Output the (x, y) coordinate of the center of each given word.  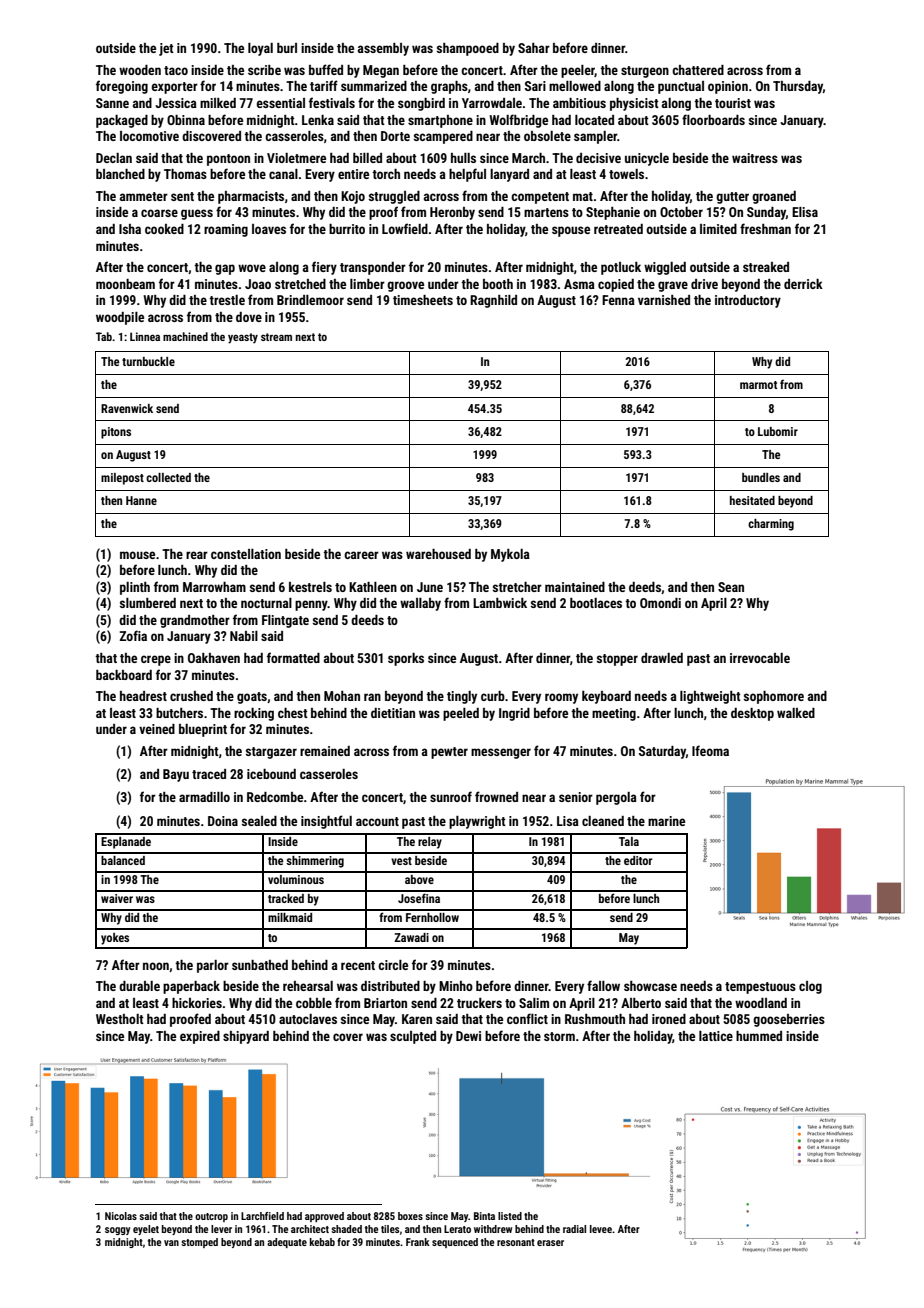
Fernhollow (432, 917)
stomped (199, 1243)
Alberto (641, 1003)
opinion (728, 87)
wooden (140, 70)
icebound (271, 774)
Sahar (534, 48)
